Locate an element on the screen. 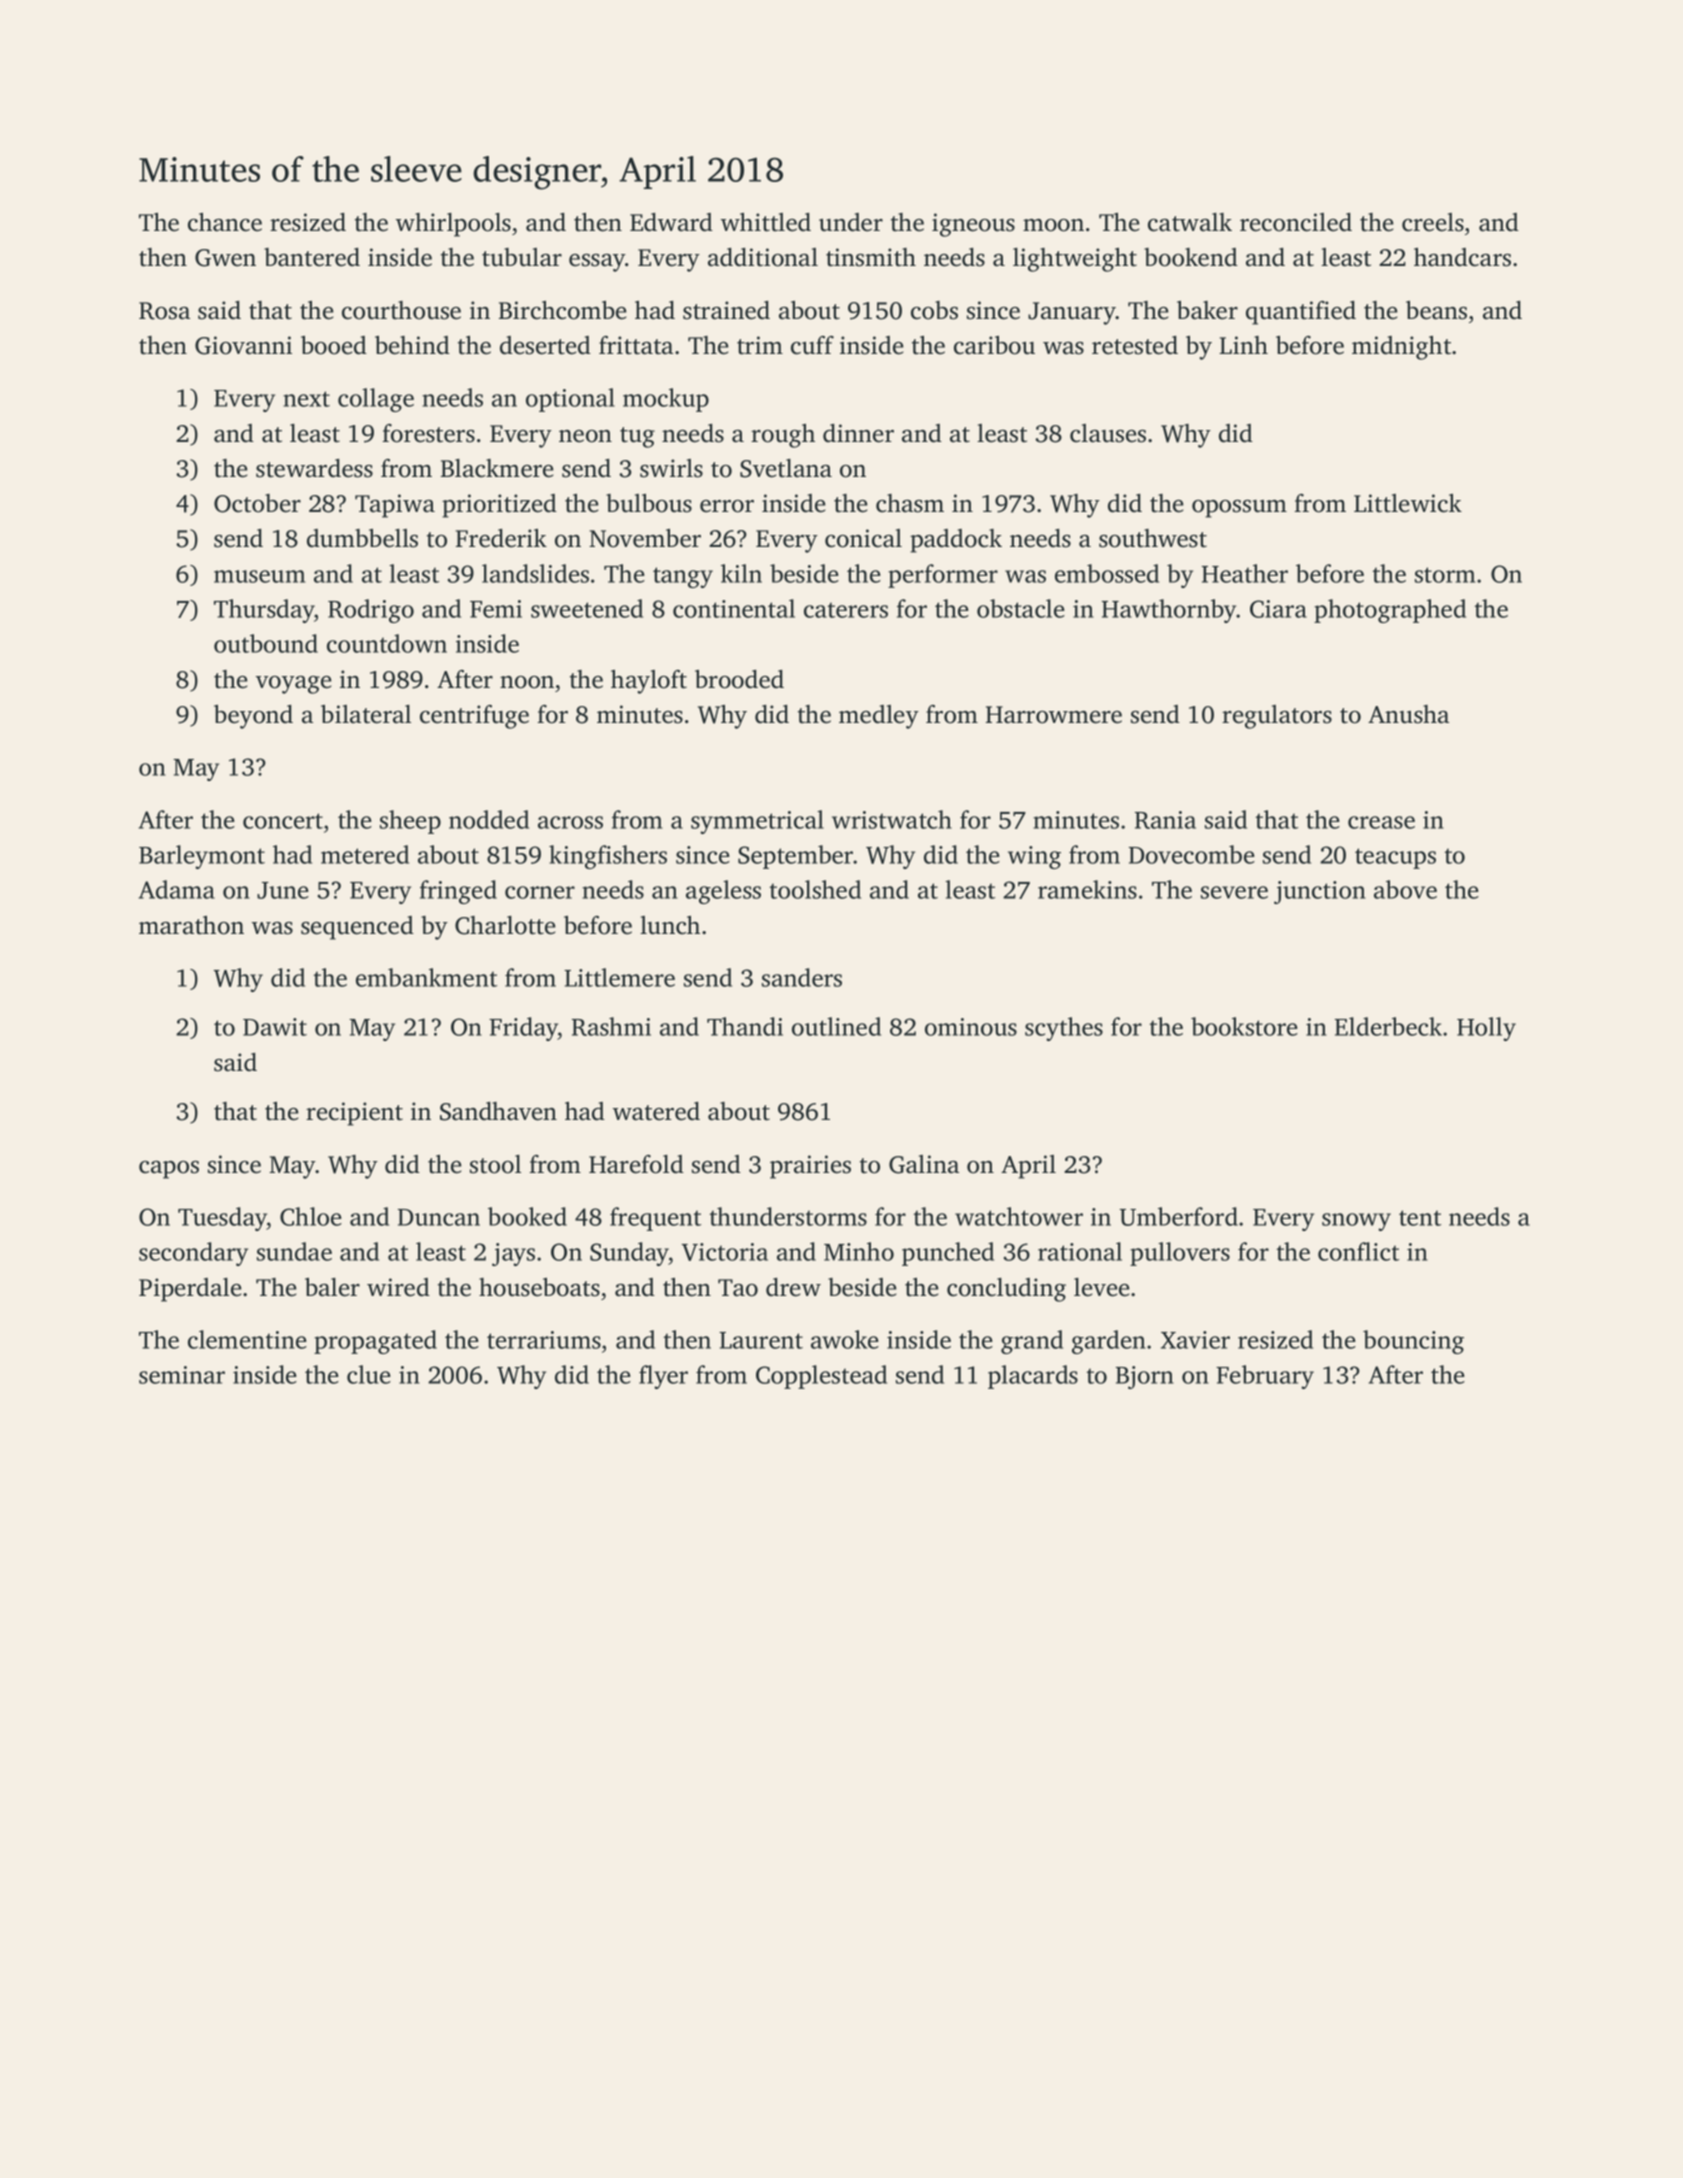 Image resolution: width=1683 pixels, height=2178 pixels. watered is located at coordinates (656, 1111).
